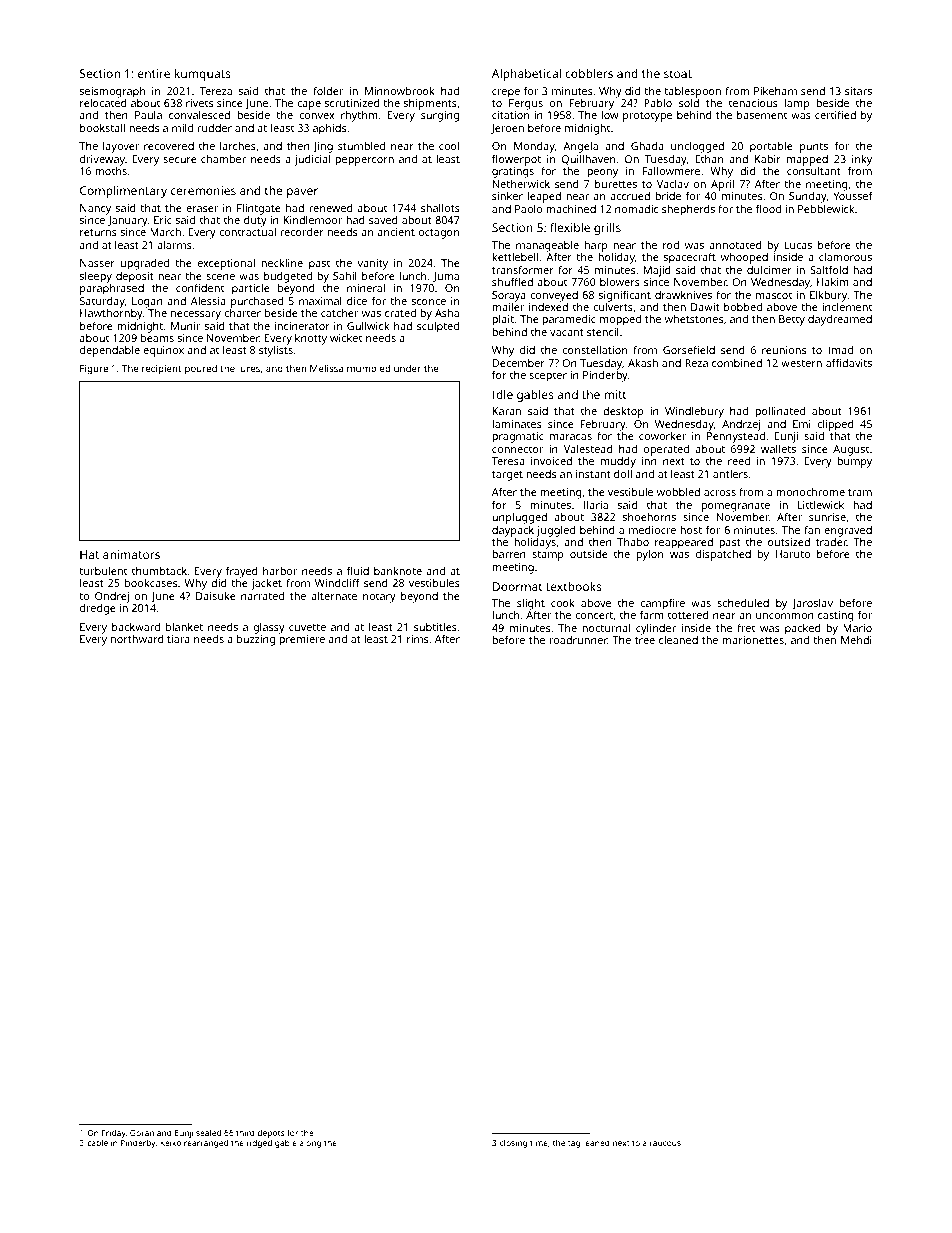 The width and height of the document is (952, 1233). What do you see at coordinates (310, 1144) in the document?
I see `along` at bounding box center [310, 1144].
